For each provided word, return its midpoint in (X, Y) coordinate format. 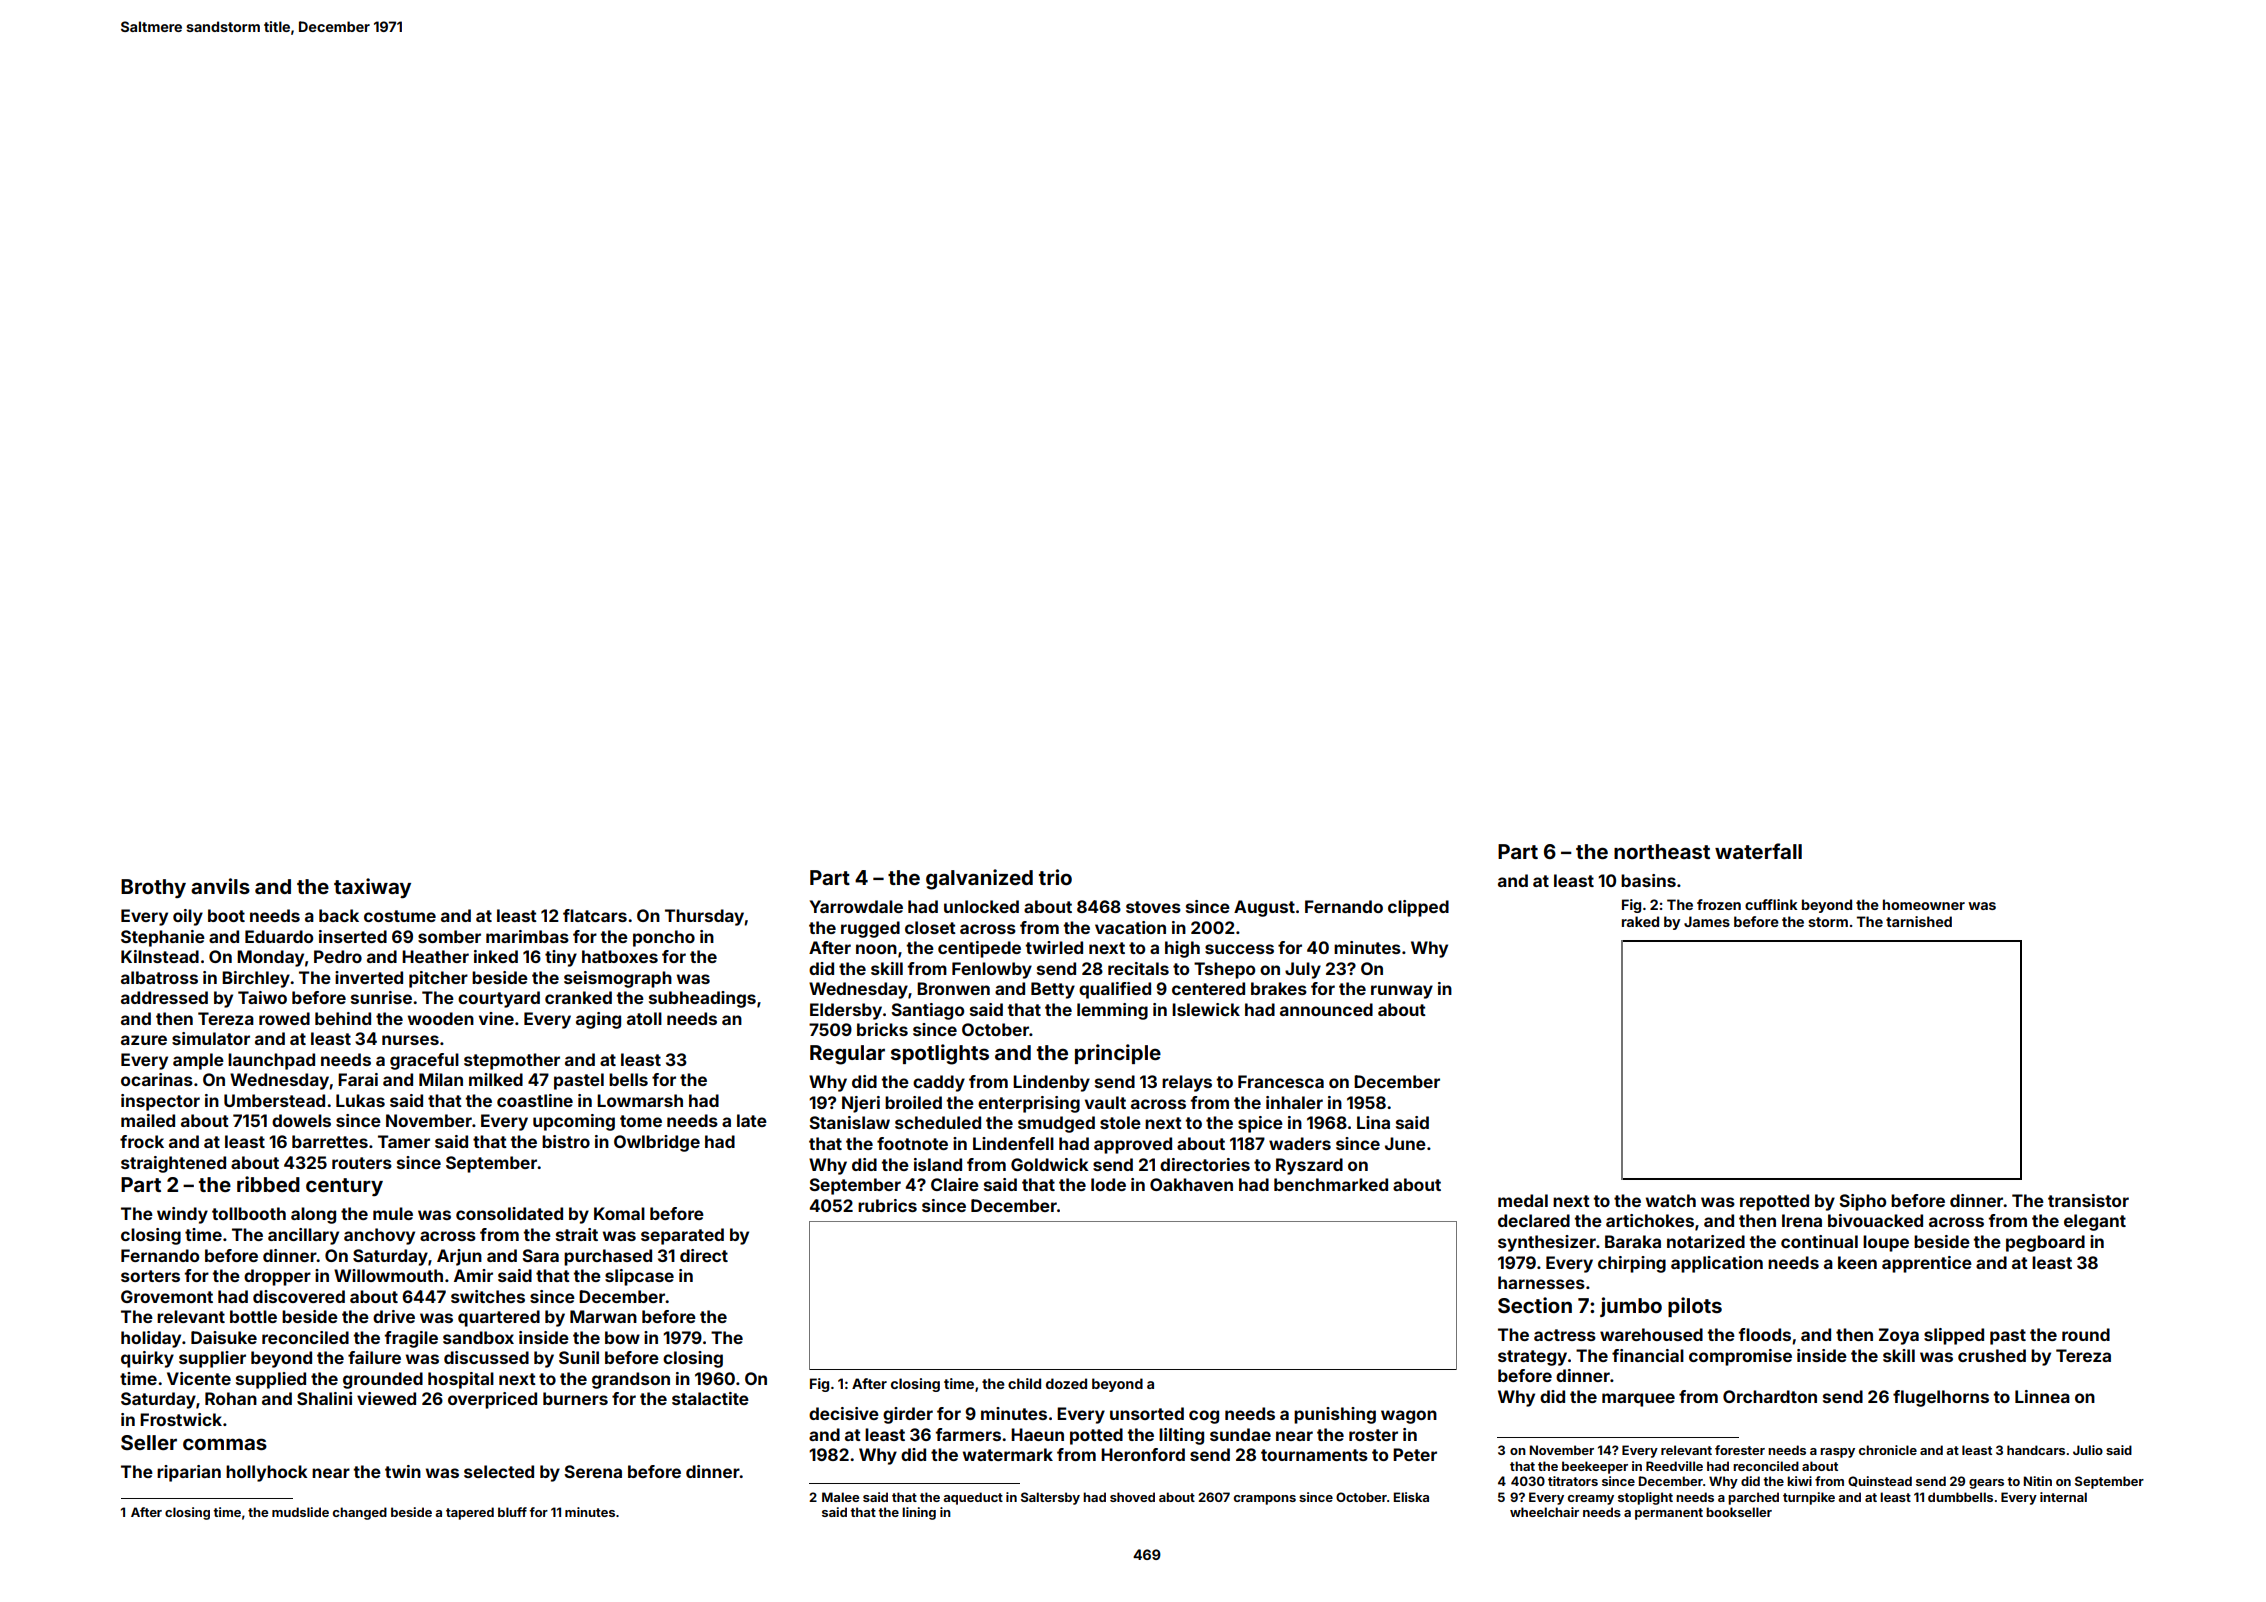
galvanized (979, 879)
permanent (1669, 1514)
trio (1055, 877)
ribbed (268, 1184)
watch (1671, 1200)
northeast (1662, 851)
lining (919, 1513)
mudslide (300, 1512)
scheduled (938, 1122)
